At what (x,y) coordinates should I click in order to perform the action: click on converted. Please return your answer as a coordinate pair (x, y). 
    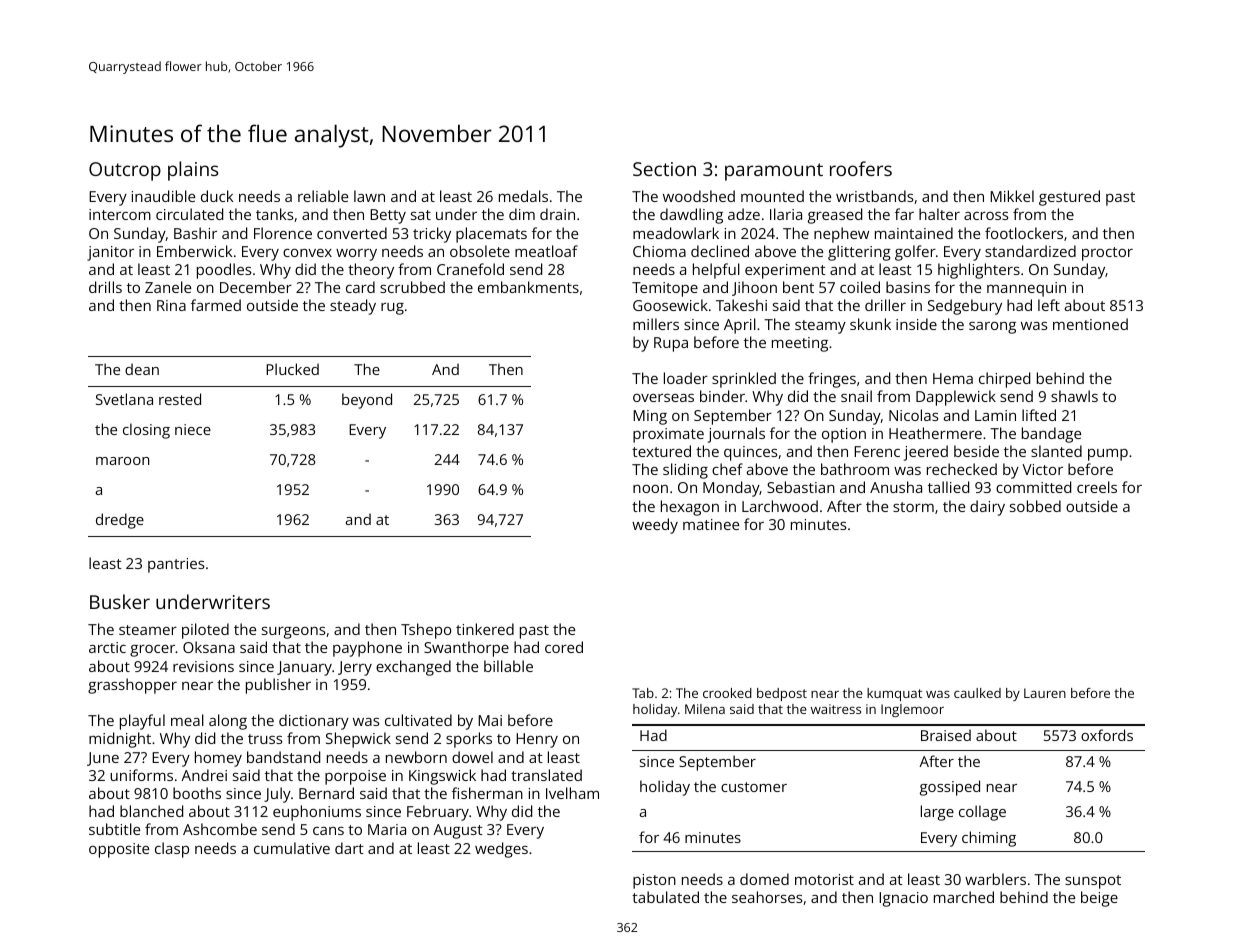
    Looking at the image, I should click on (352, 233).
